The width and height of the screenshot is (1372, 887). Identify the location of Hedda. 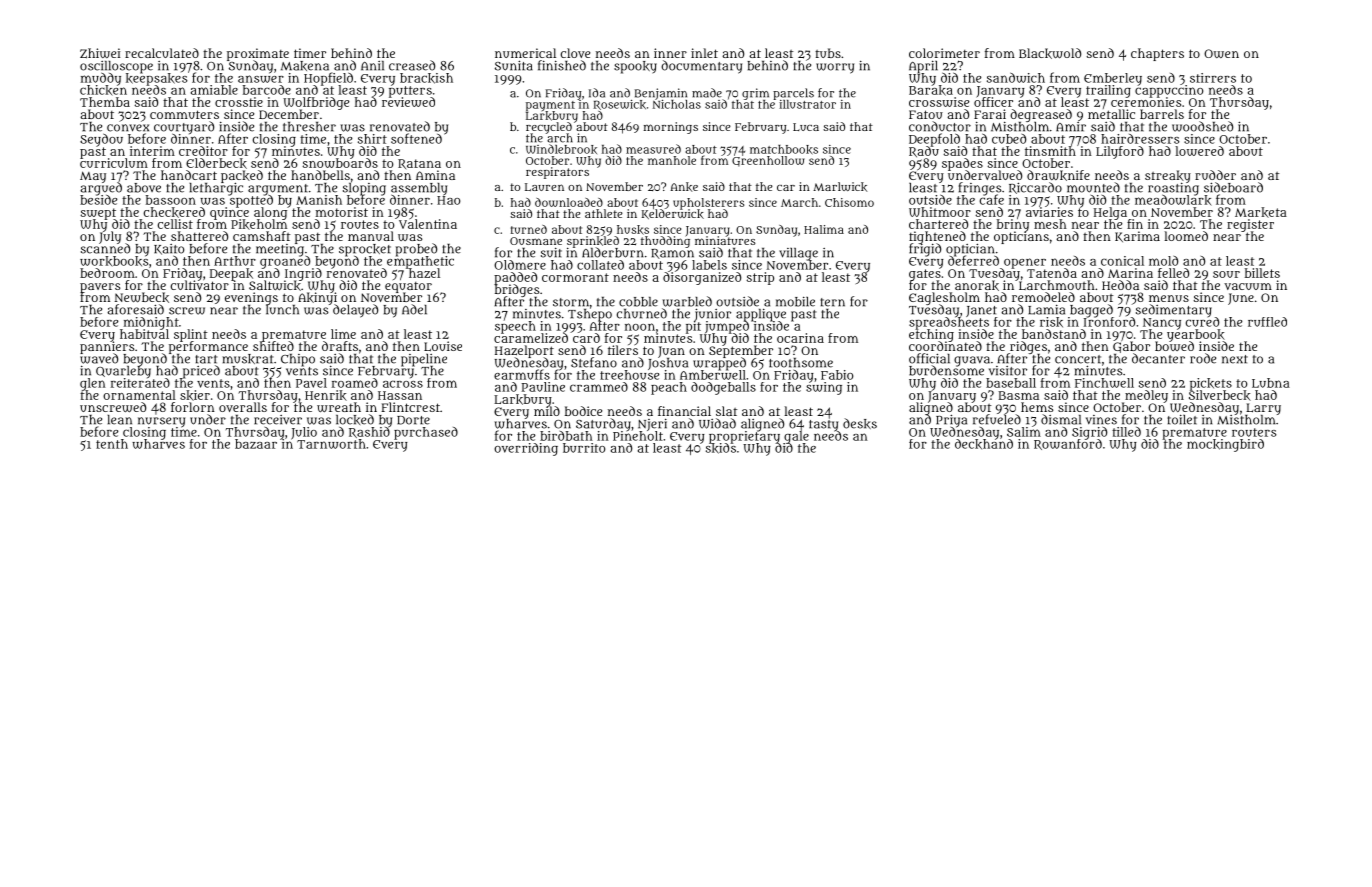
(1120, 285).
